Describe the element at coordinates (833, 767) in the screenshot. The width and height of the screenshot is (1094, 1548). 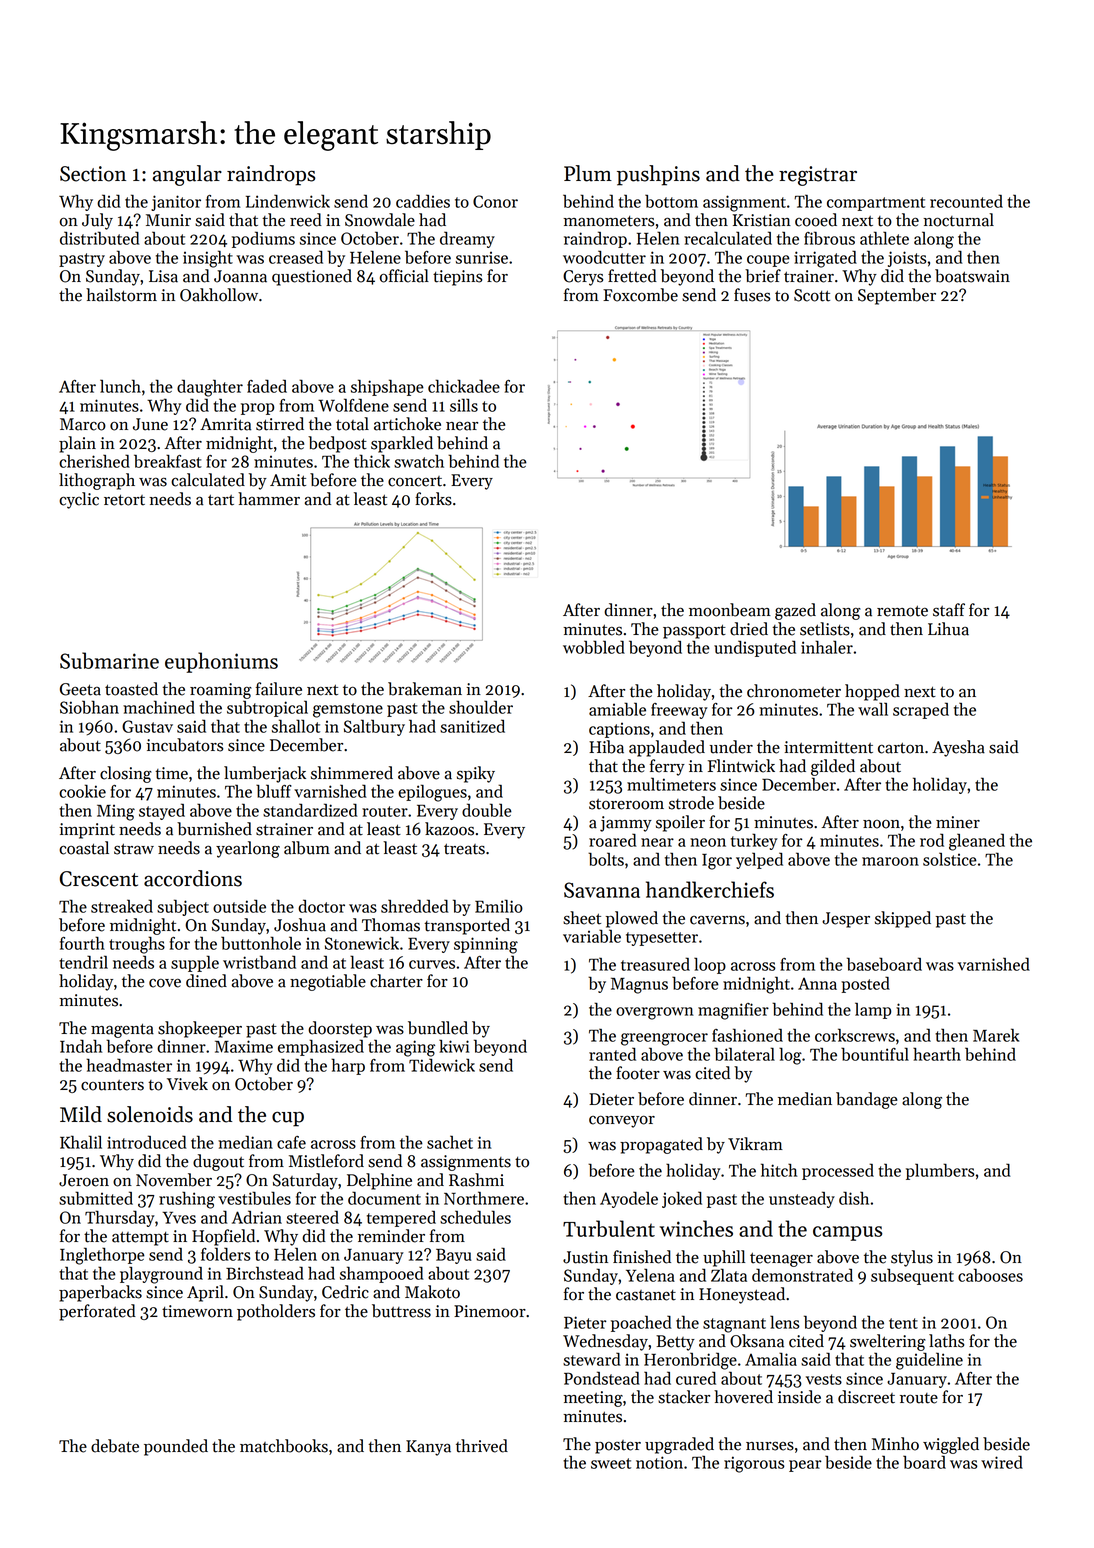
I see `gilded` at that location.
